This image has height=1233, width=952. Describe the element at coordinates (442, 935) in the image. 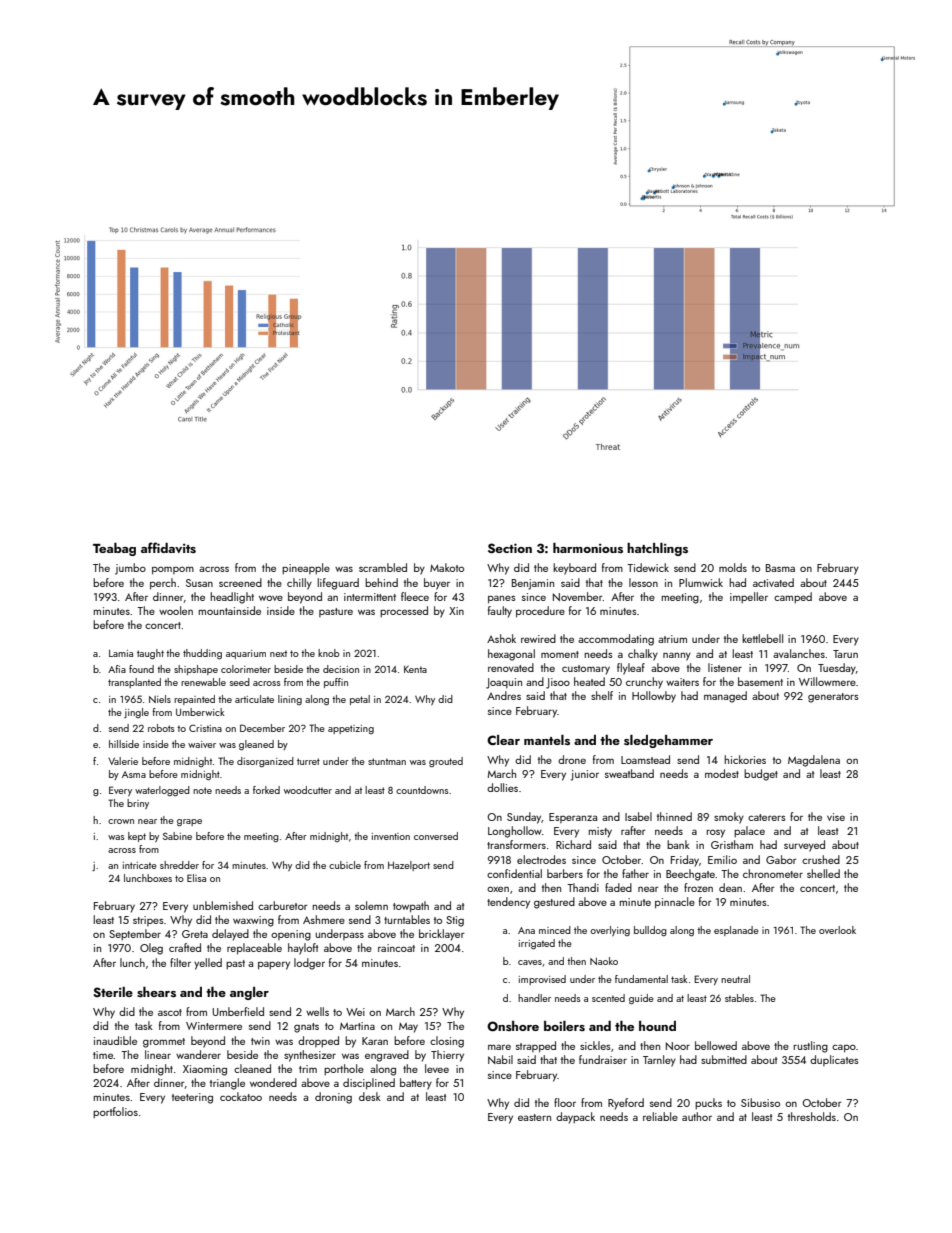

I see `bricklayer` at that location.
